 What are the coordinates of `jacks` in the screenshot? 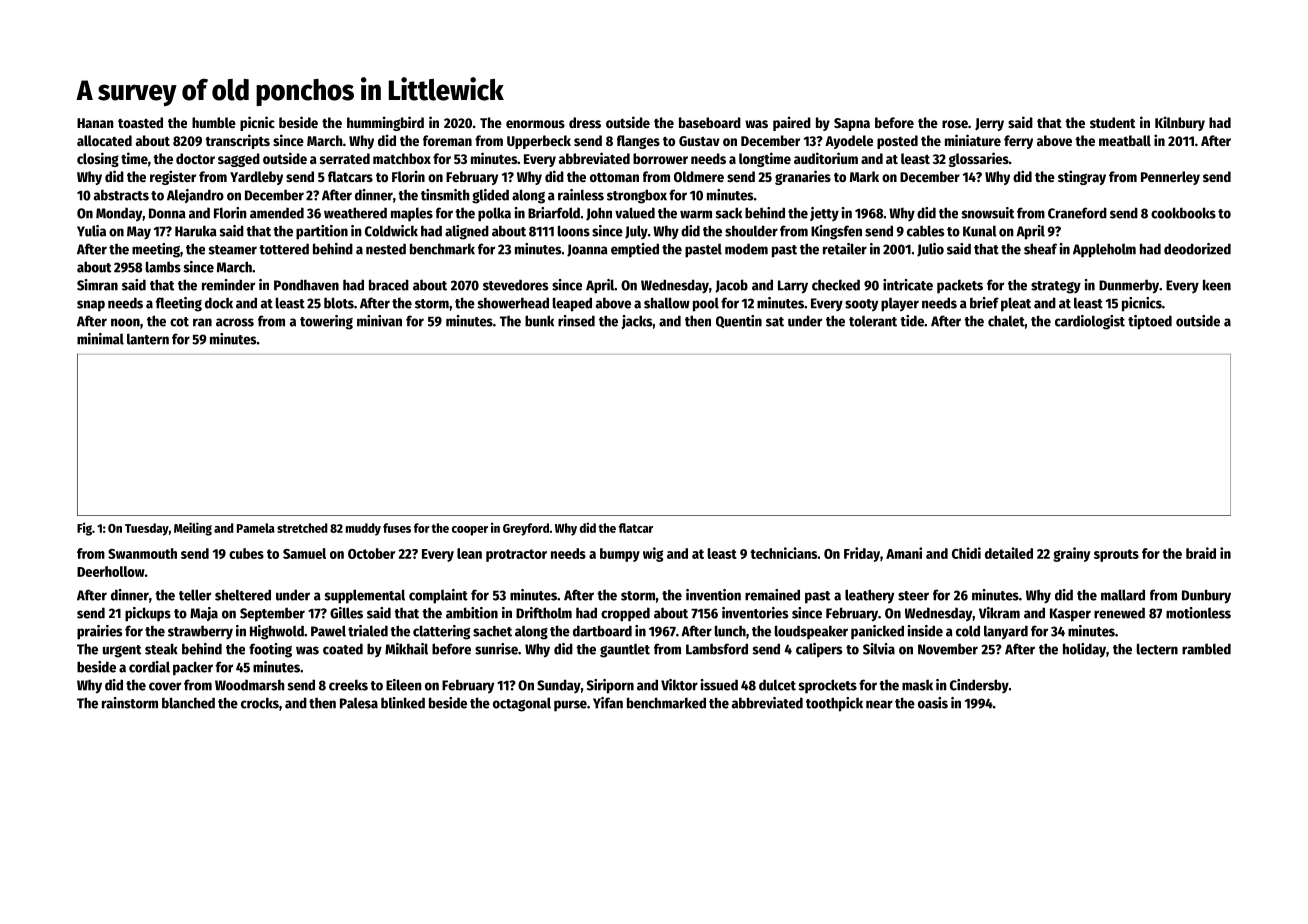 It's located at (636, 322).
